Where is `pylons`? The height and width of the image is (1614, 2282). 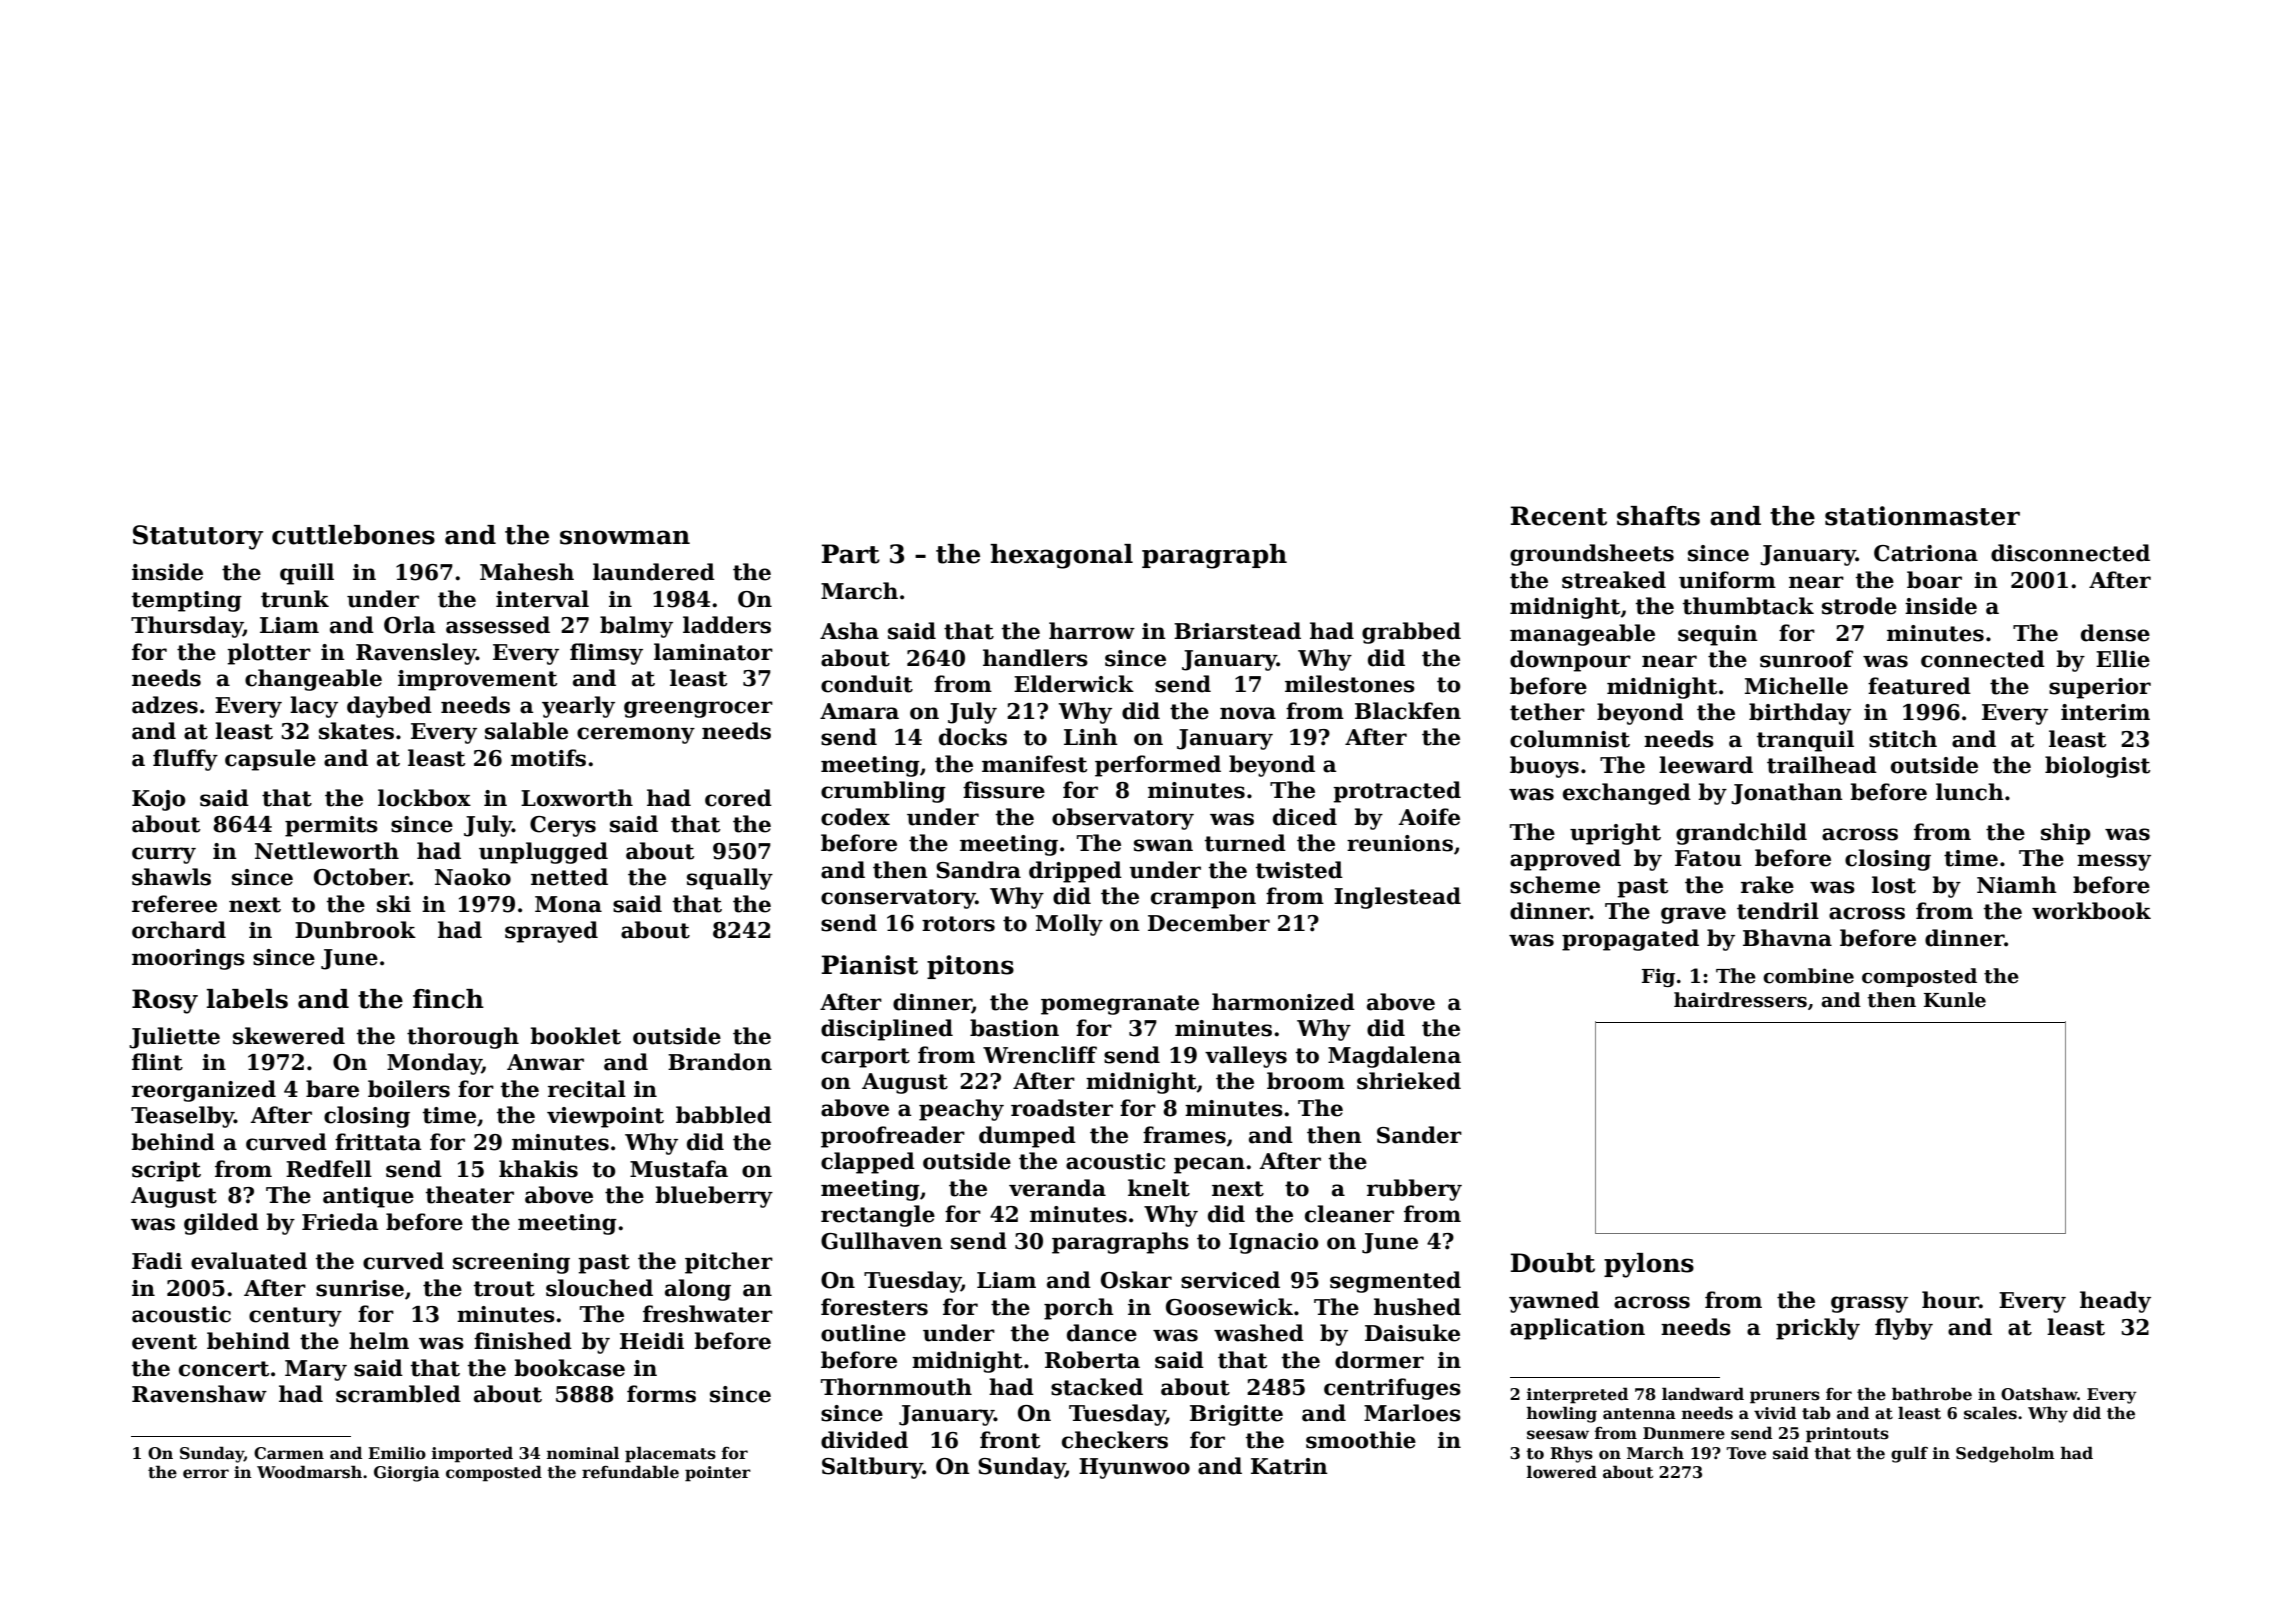
pylons is located at coordinates (1649, 1265).
